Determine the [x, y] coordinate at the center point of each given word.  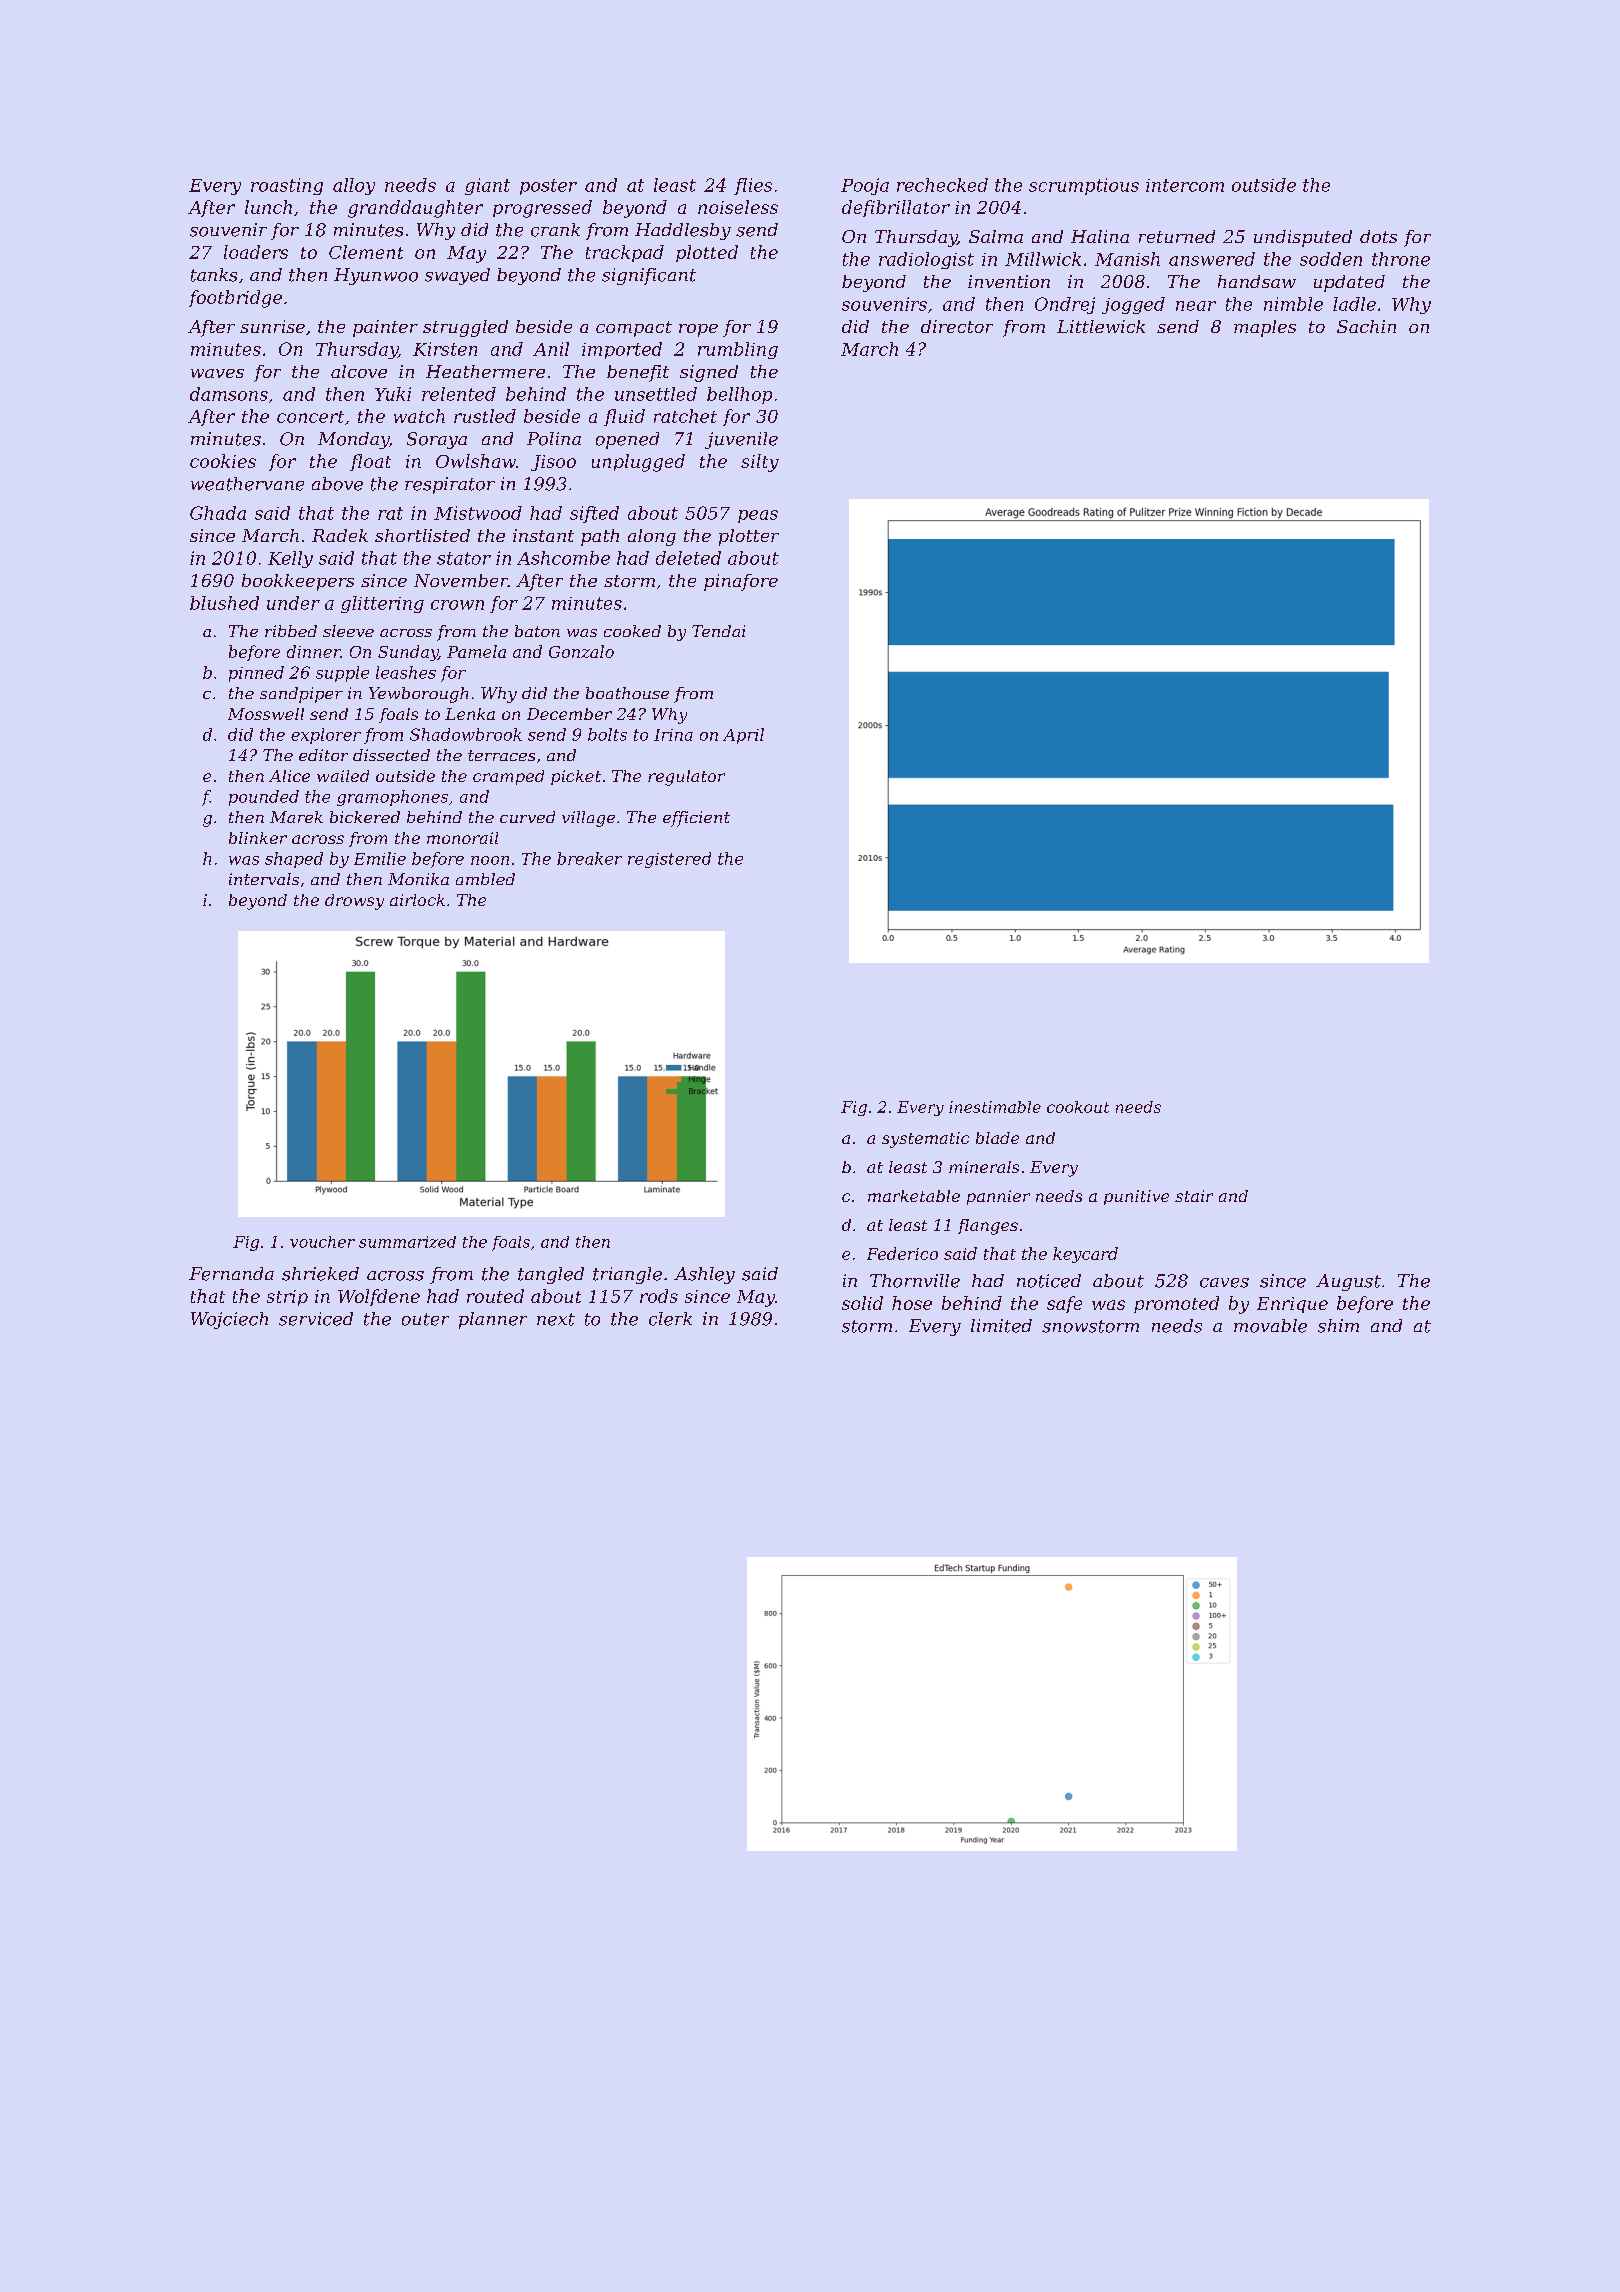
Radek [340, 535]
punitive [1136, 1197]
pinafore [741, 582]
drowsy [354, 902]
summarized [407, 1242]
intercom [1185, 185]
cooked [632, 631]
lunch [268, 207]
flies [753, 186]
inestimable [995, 1107]
